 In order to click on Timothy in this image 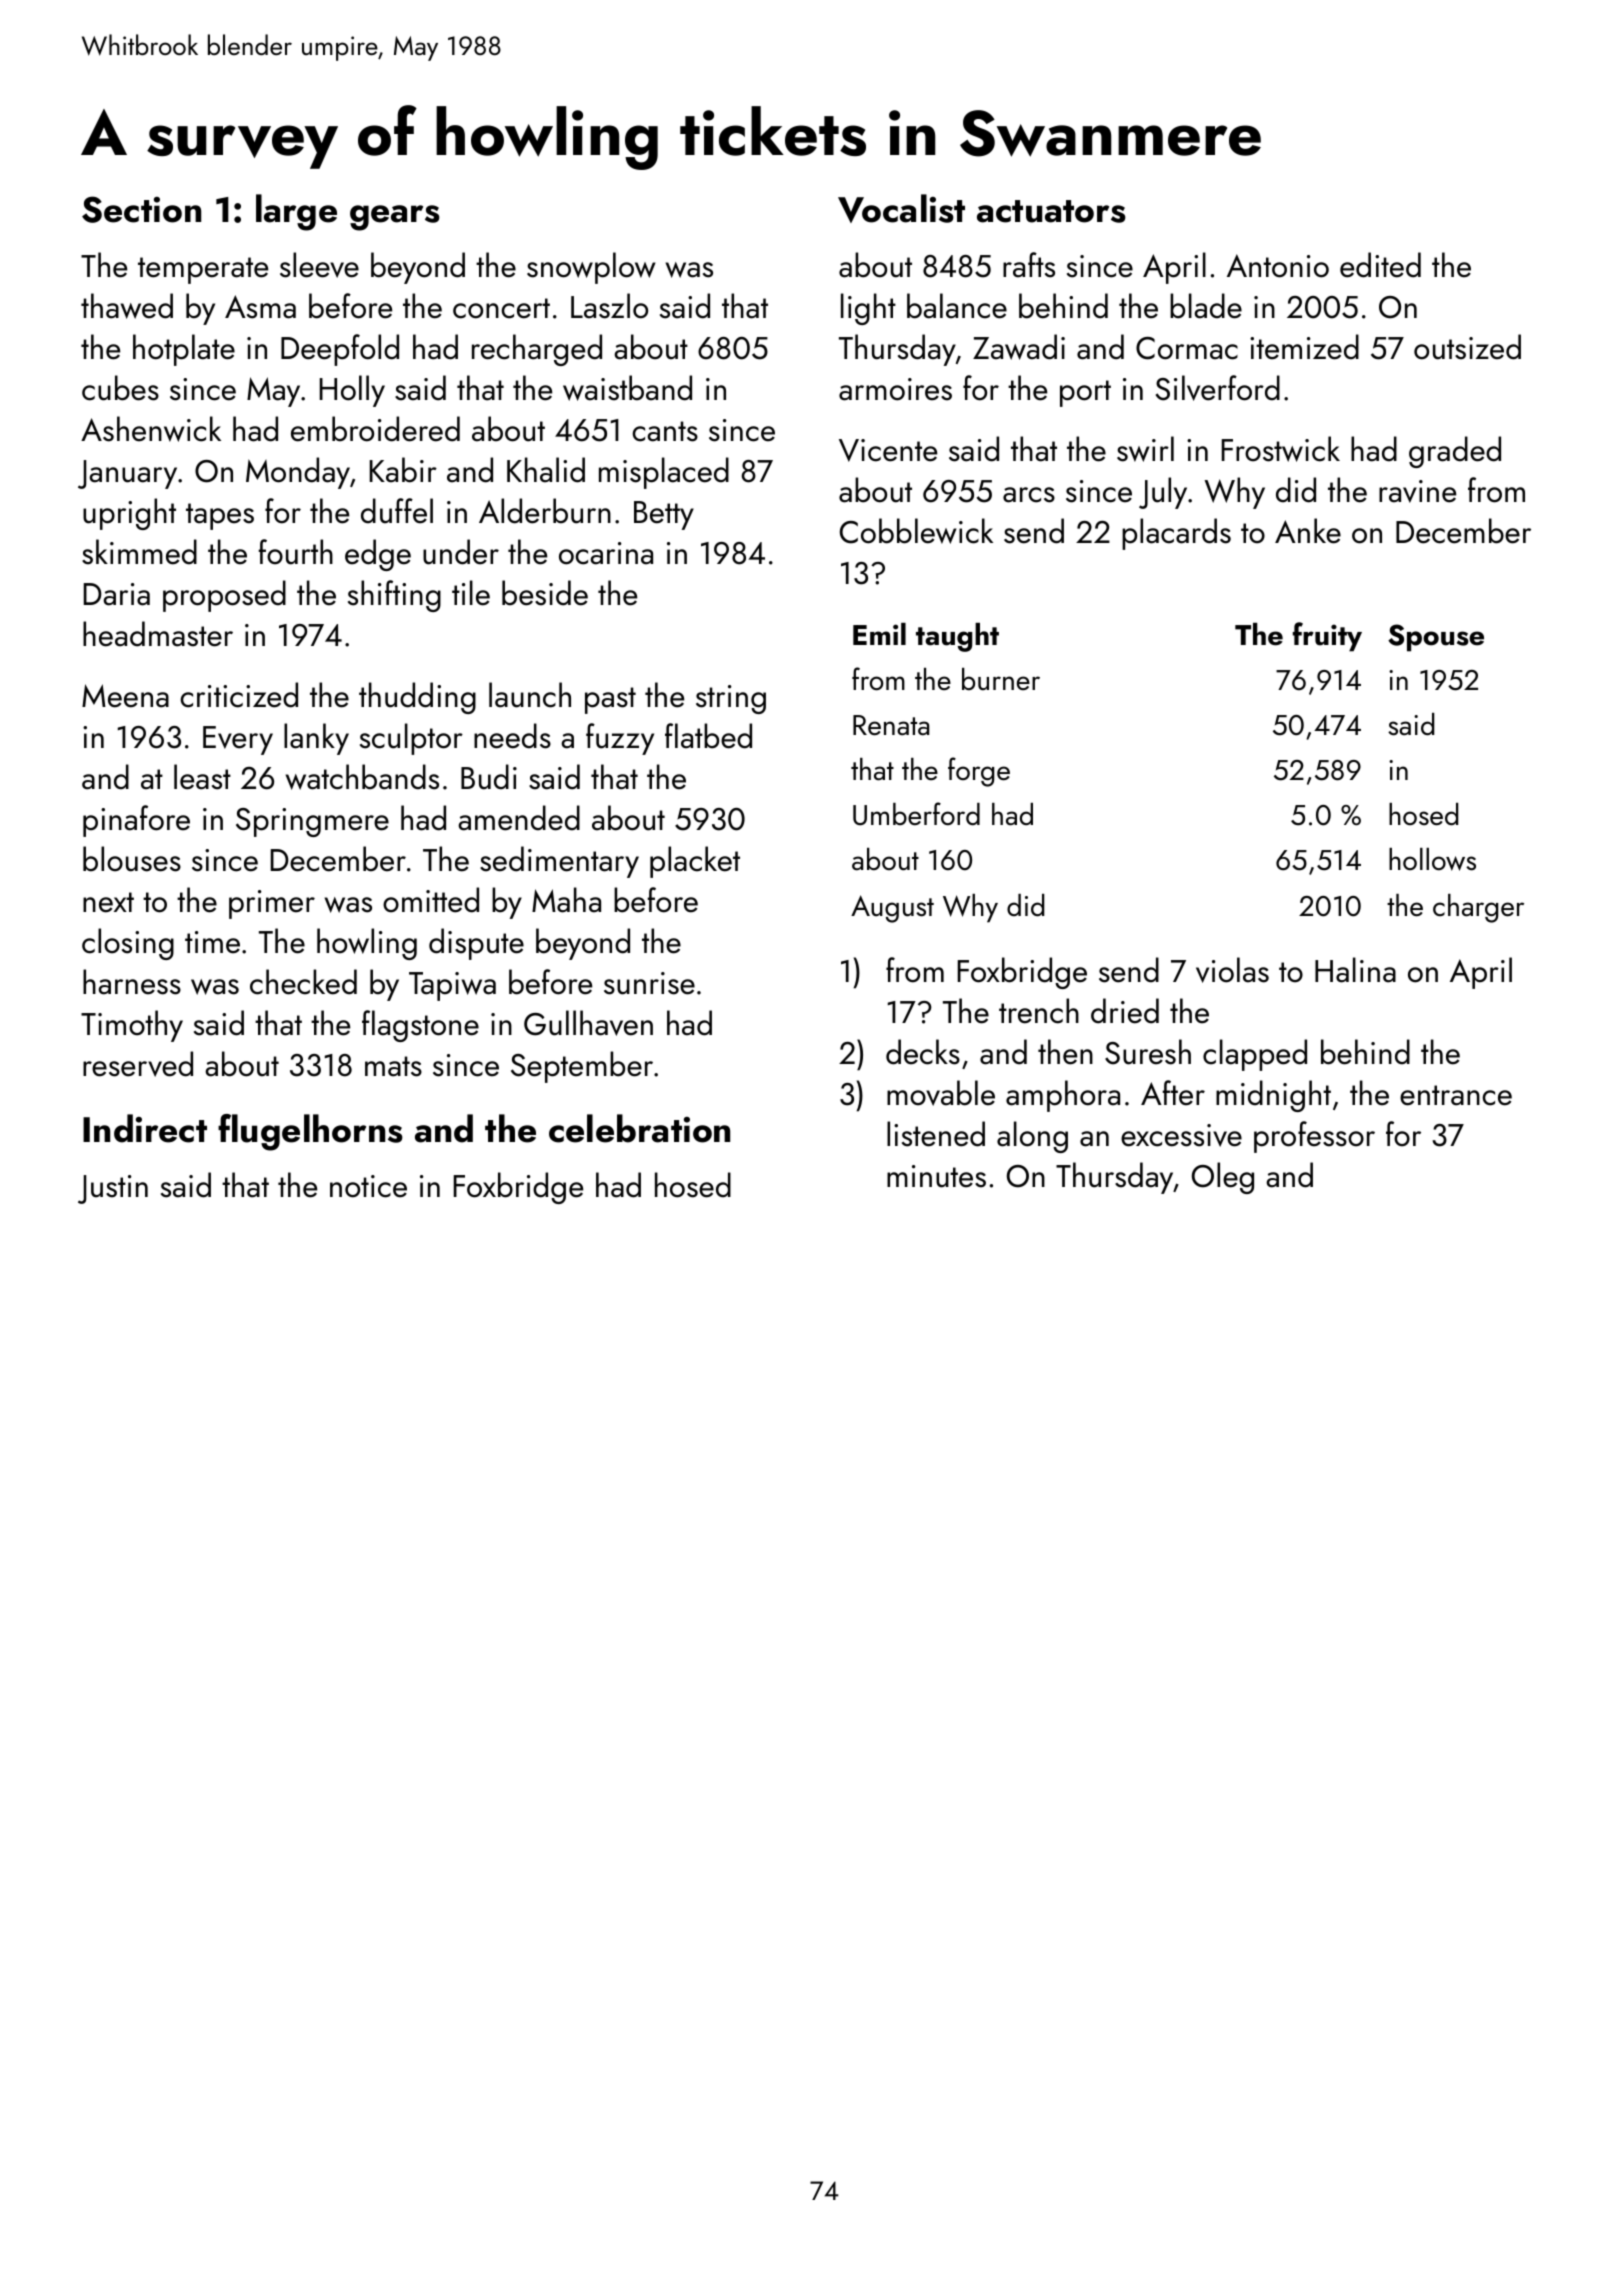, I will do `click(132, 1026)`.
